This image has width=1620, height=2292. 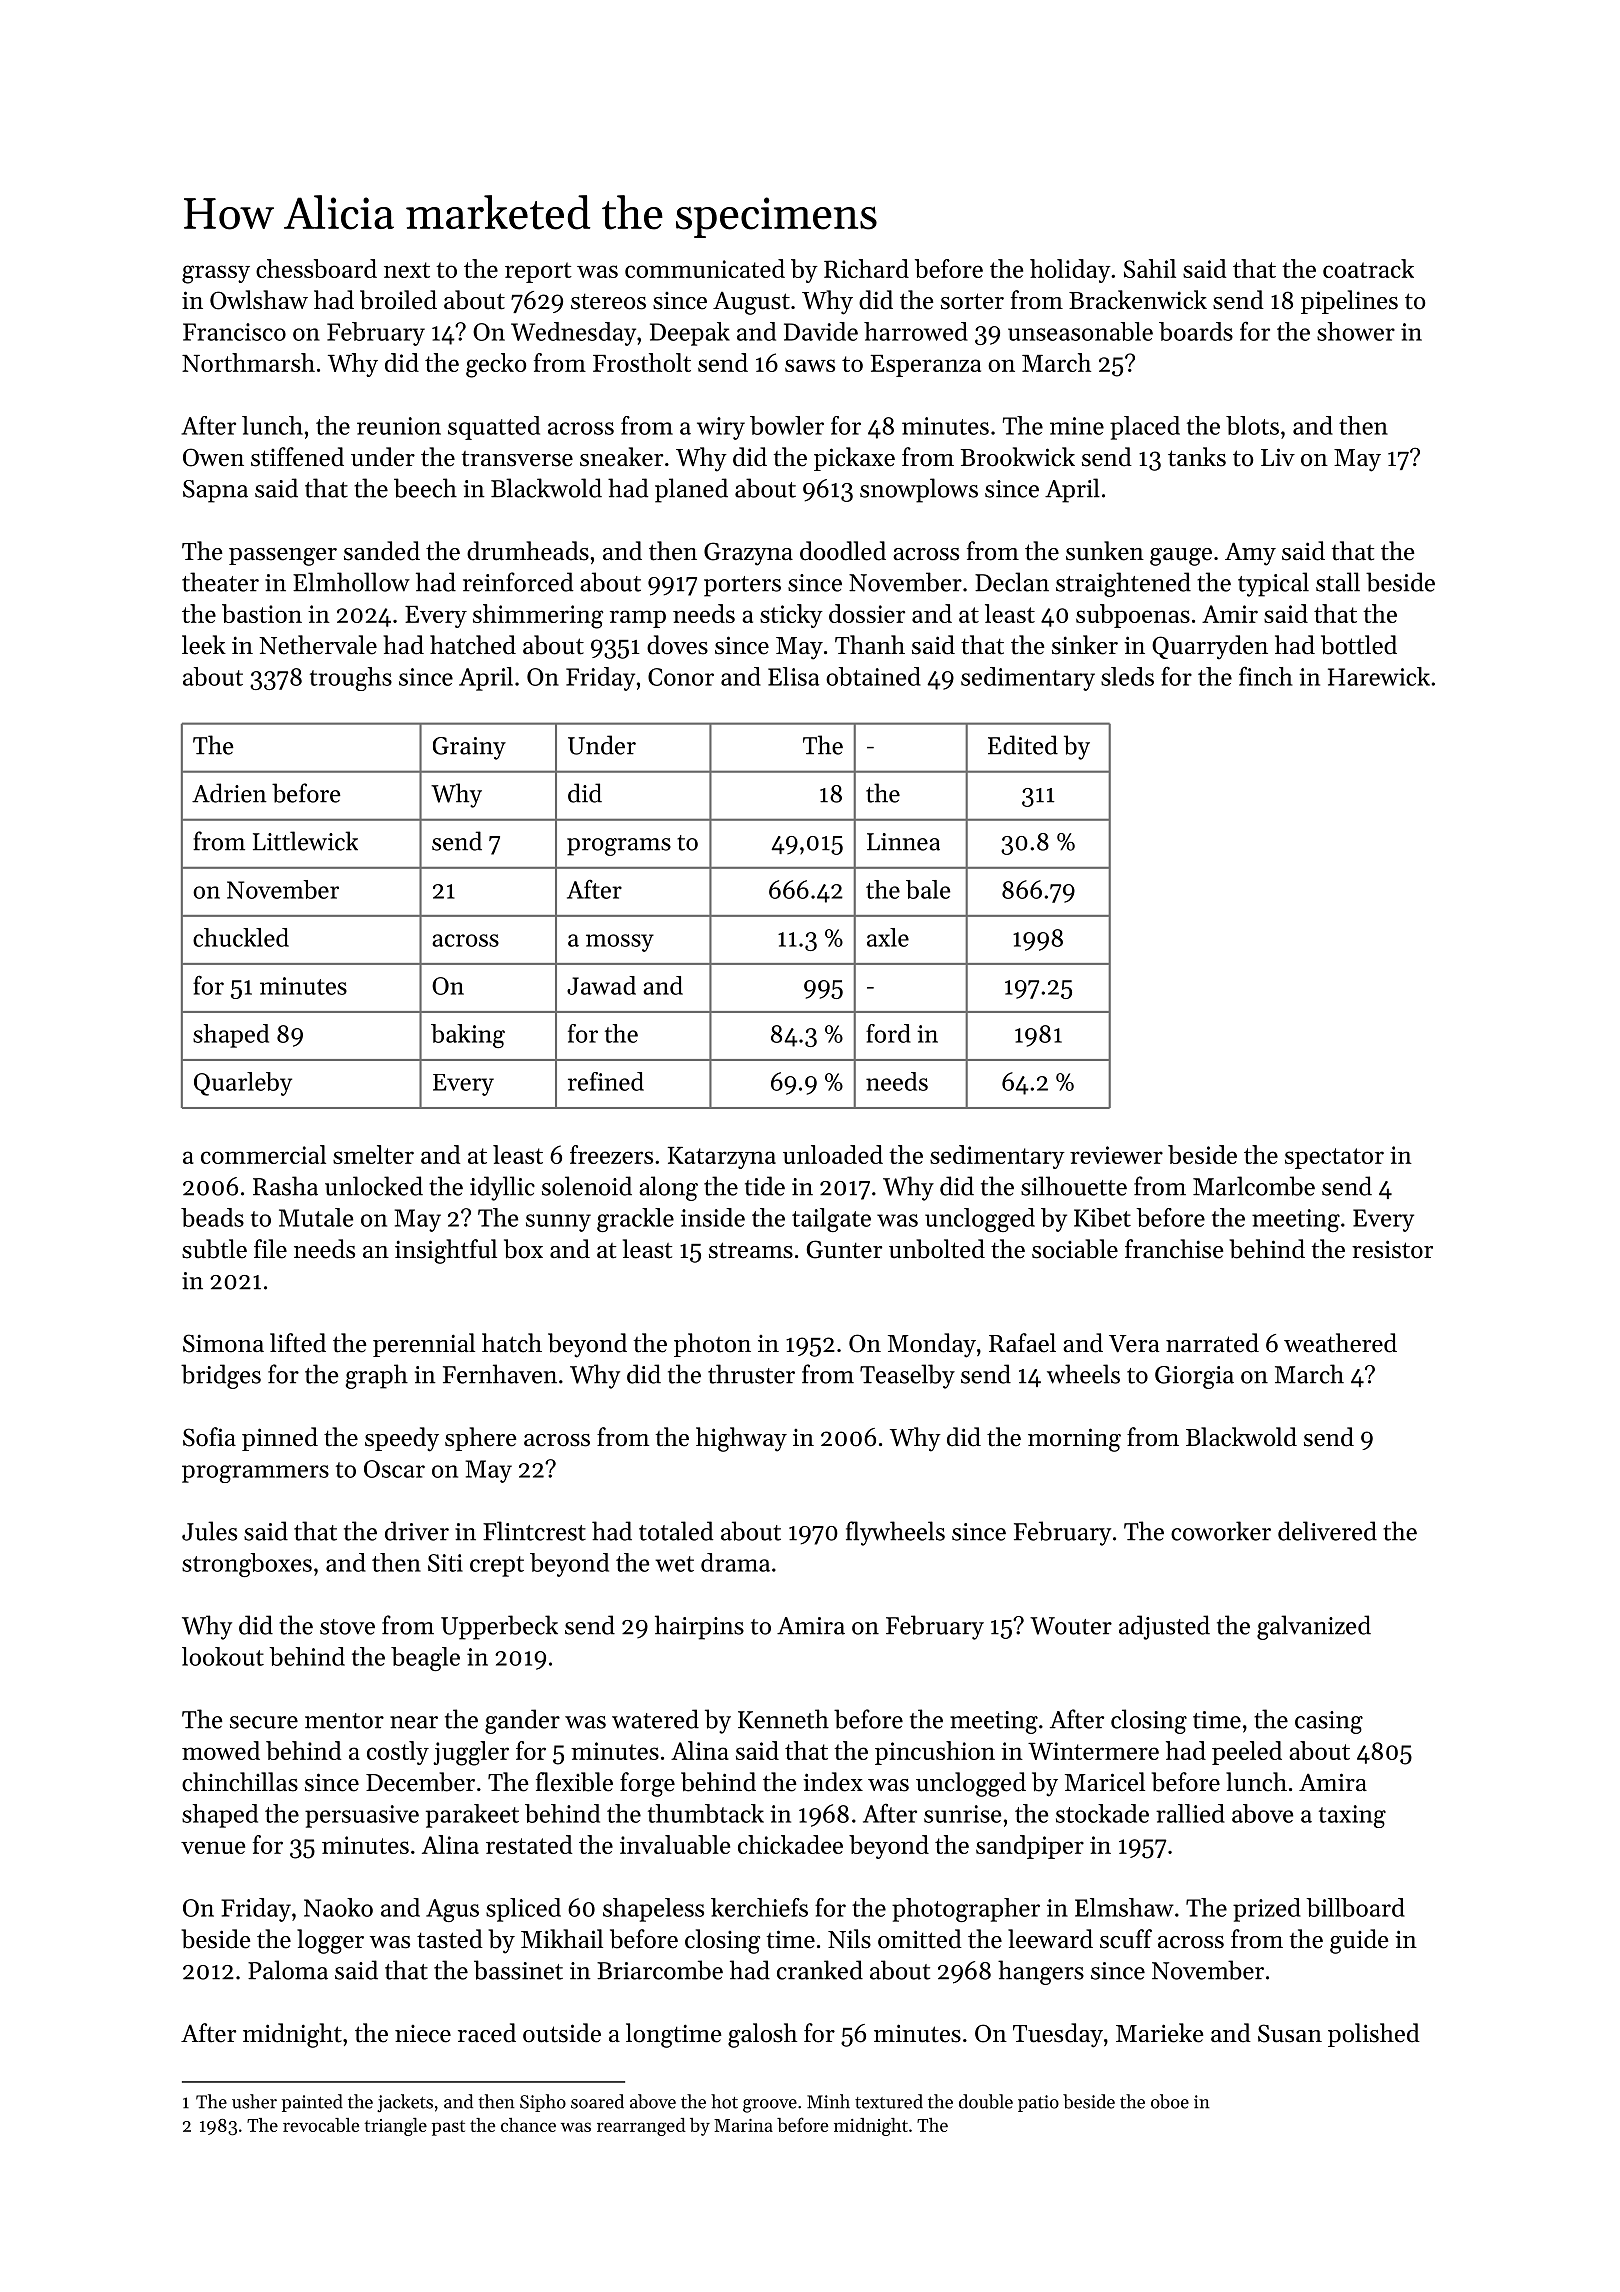 What do you see at coordinates (1150, 268) in the image?
I see `Sahil` at bounding box center [1150, 268].
